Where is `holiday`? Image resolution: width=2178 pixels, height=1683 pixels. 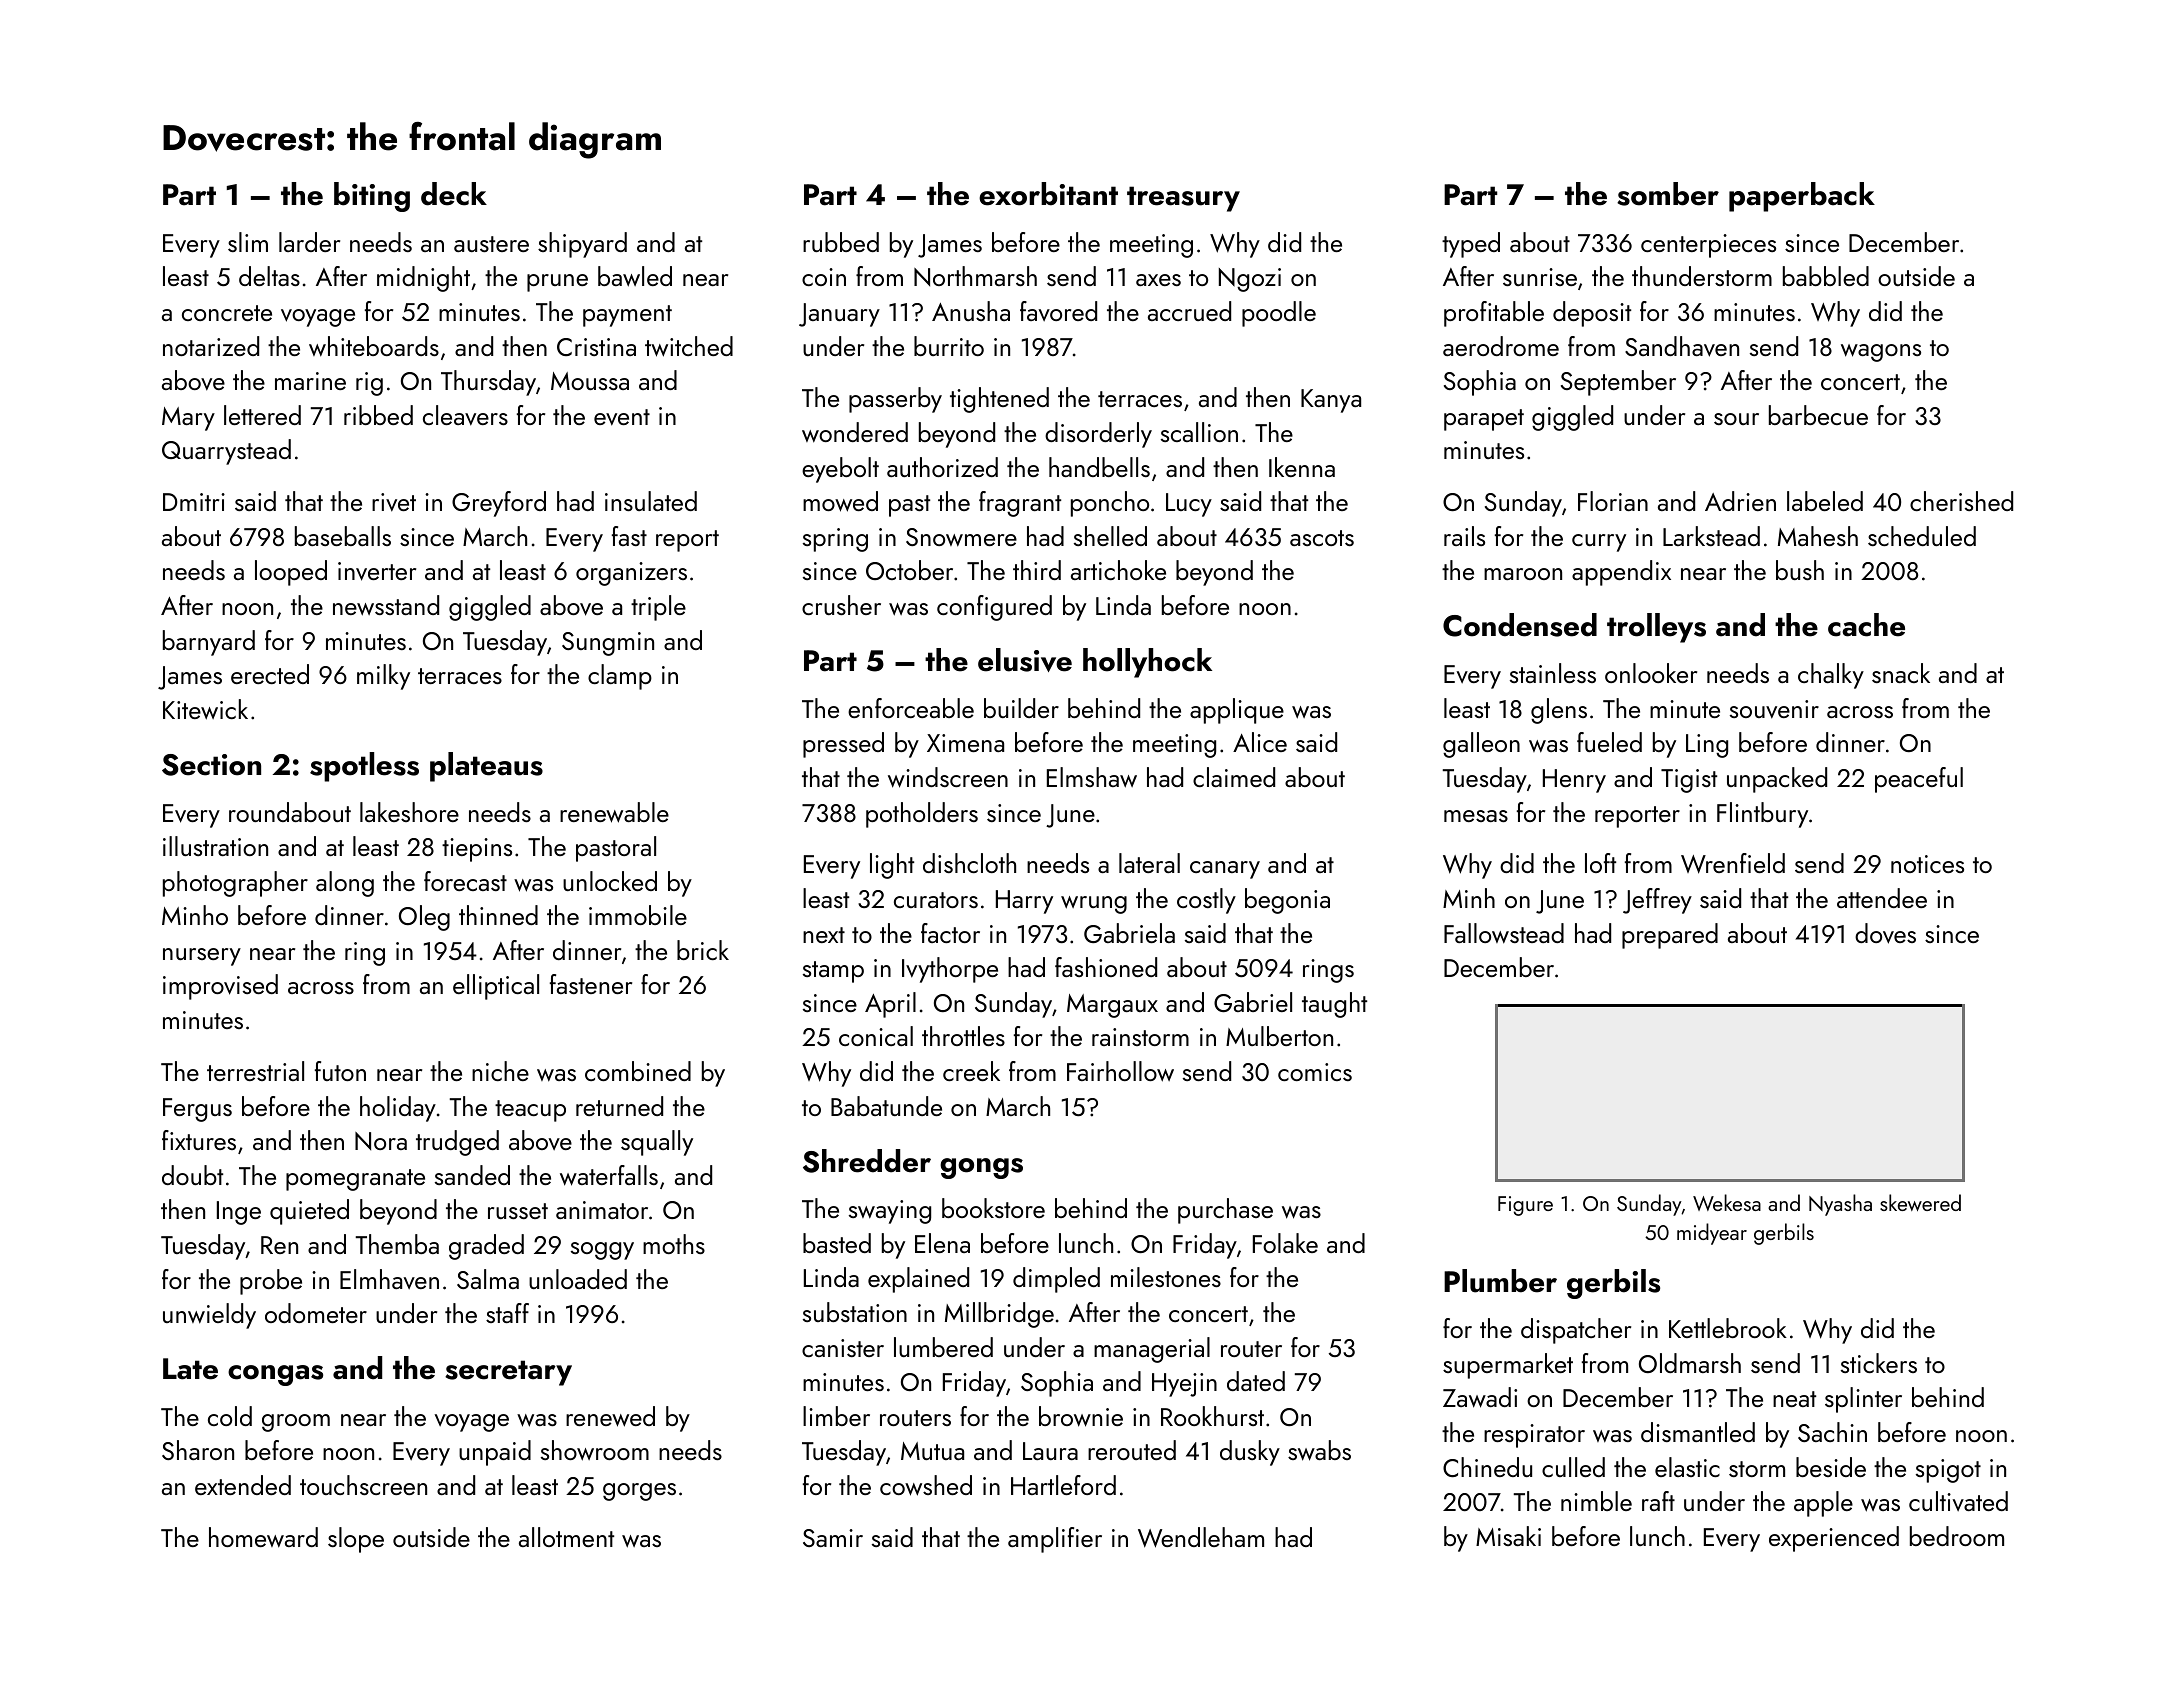 holiday is located at coordinates (398, 1109).
